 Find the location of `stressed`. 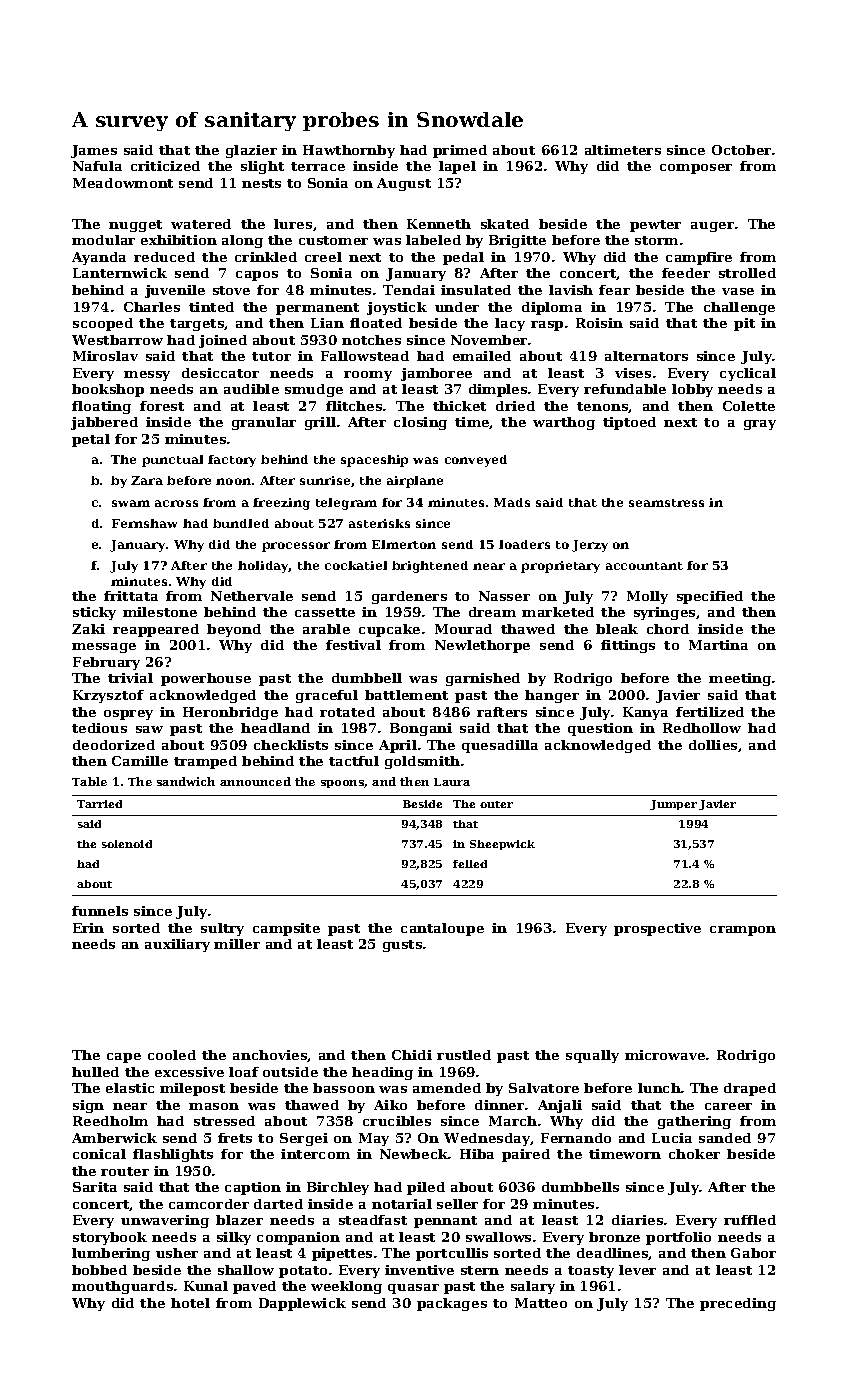

stressed is located at coordinates (224, 1121).
